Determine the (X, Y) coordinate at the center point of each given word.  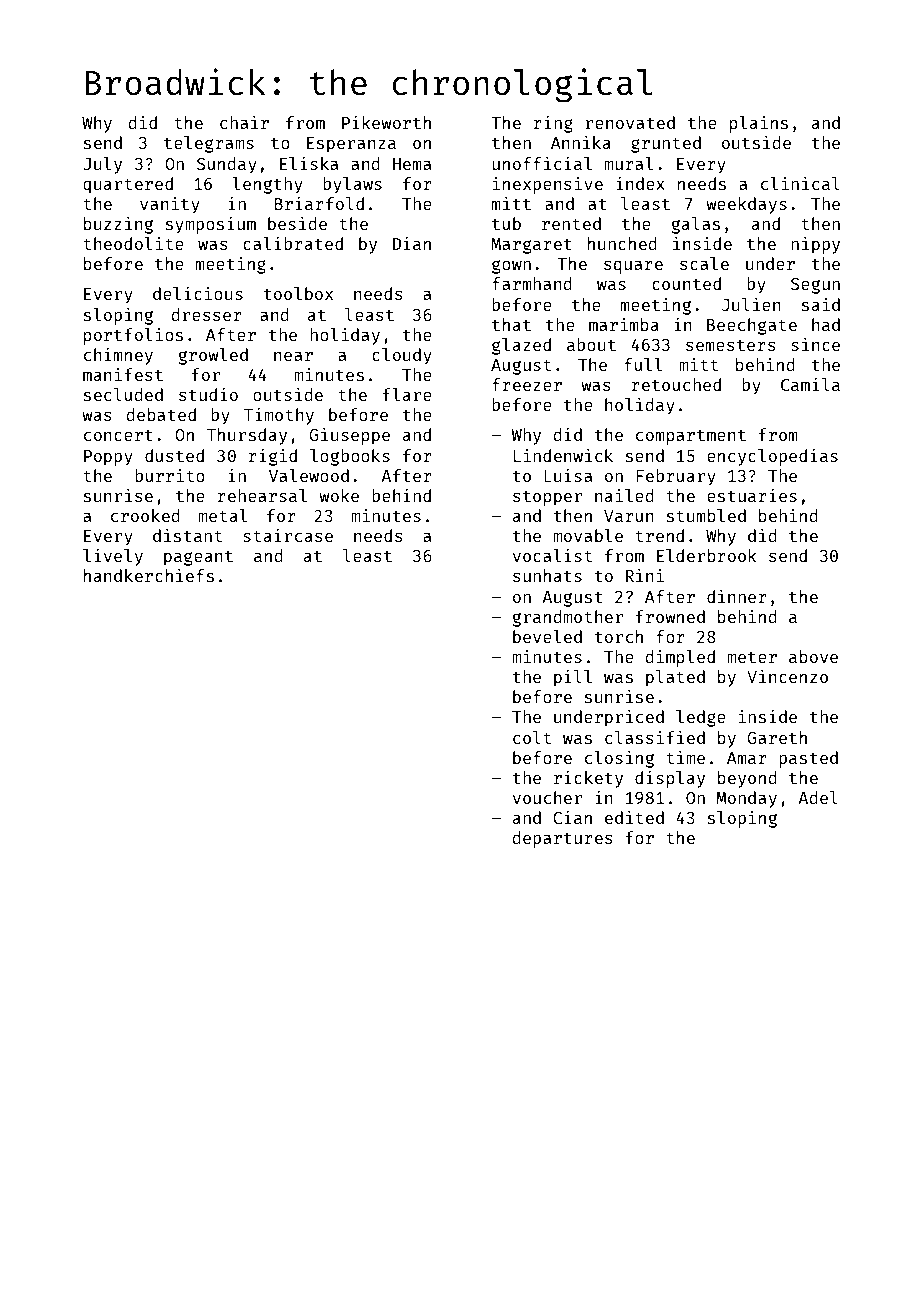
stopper (547, 498)
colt (532, 737)
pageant (198, 558)
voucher (547, 797)
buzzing (118, 225)
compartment (691, 437)
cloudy (402, 356)
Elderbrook (707, 555)
